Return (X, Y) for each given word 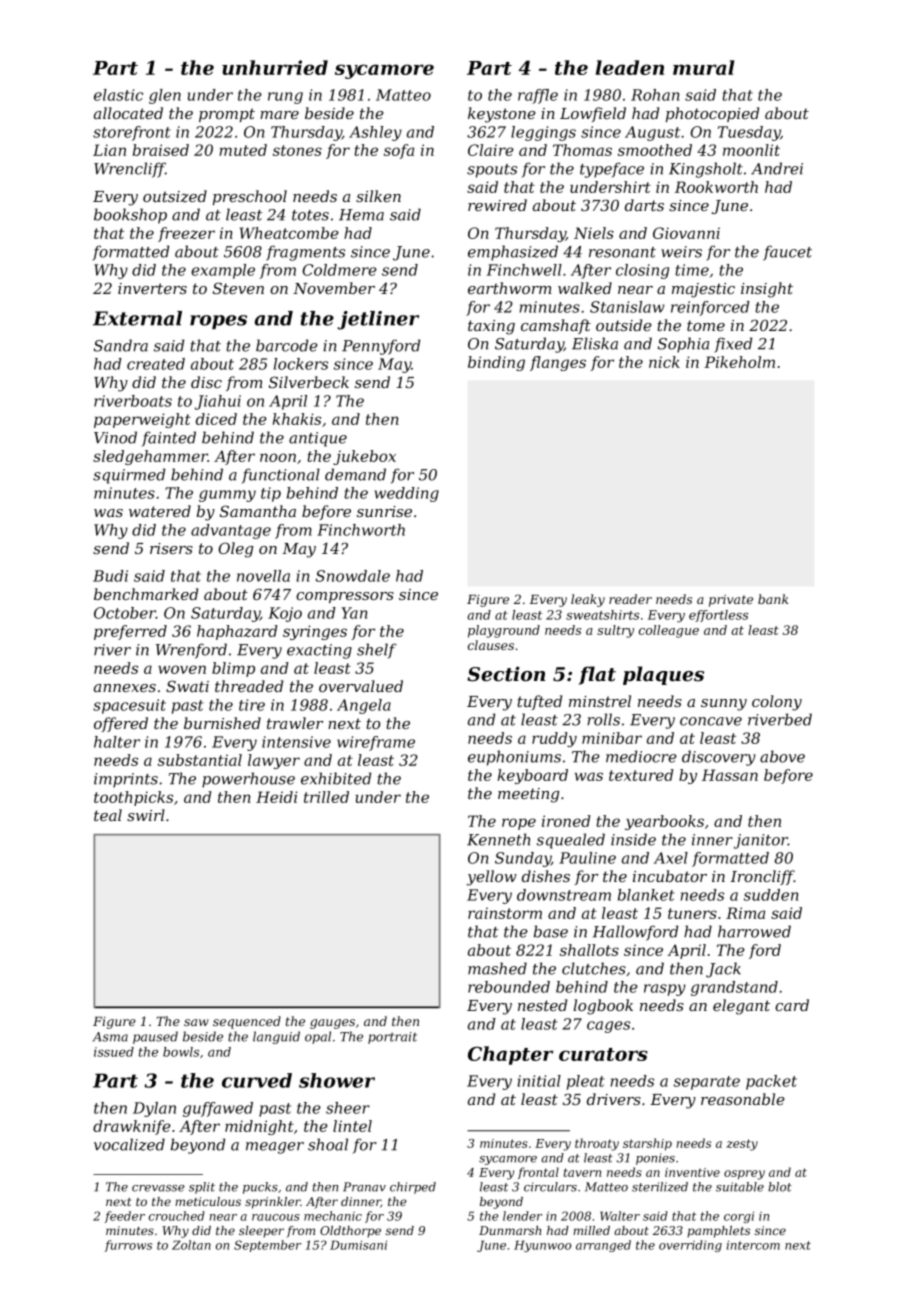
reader (630, 599)
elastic (118, 95)
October (125, 613)
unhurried (275, 67)
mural (703, 67)
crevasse (158, 1188)
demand (355, 474)
